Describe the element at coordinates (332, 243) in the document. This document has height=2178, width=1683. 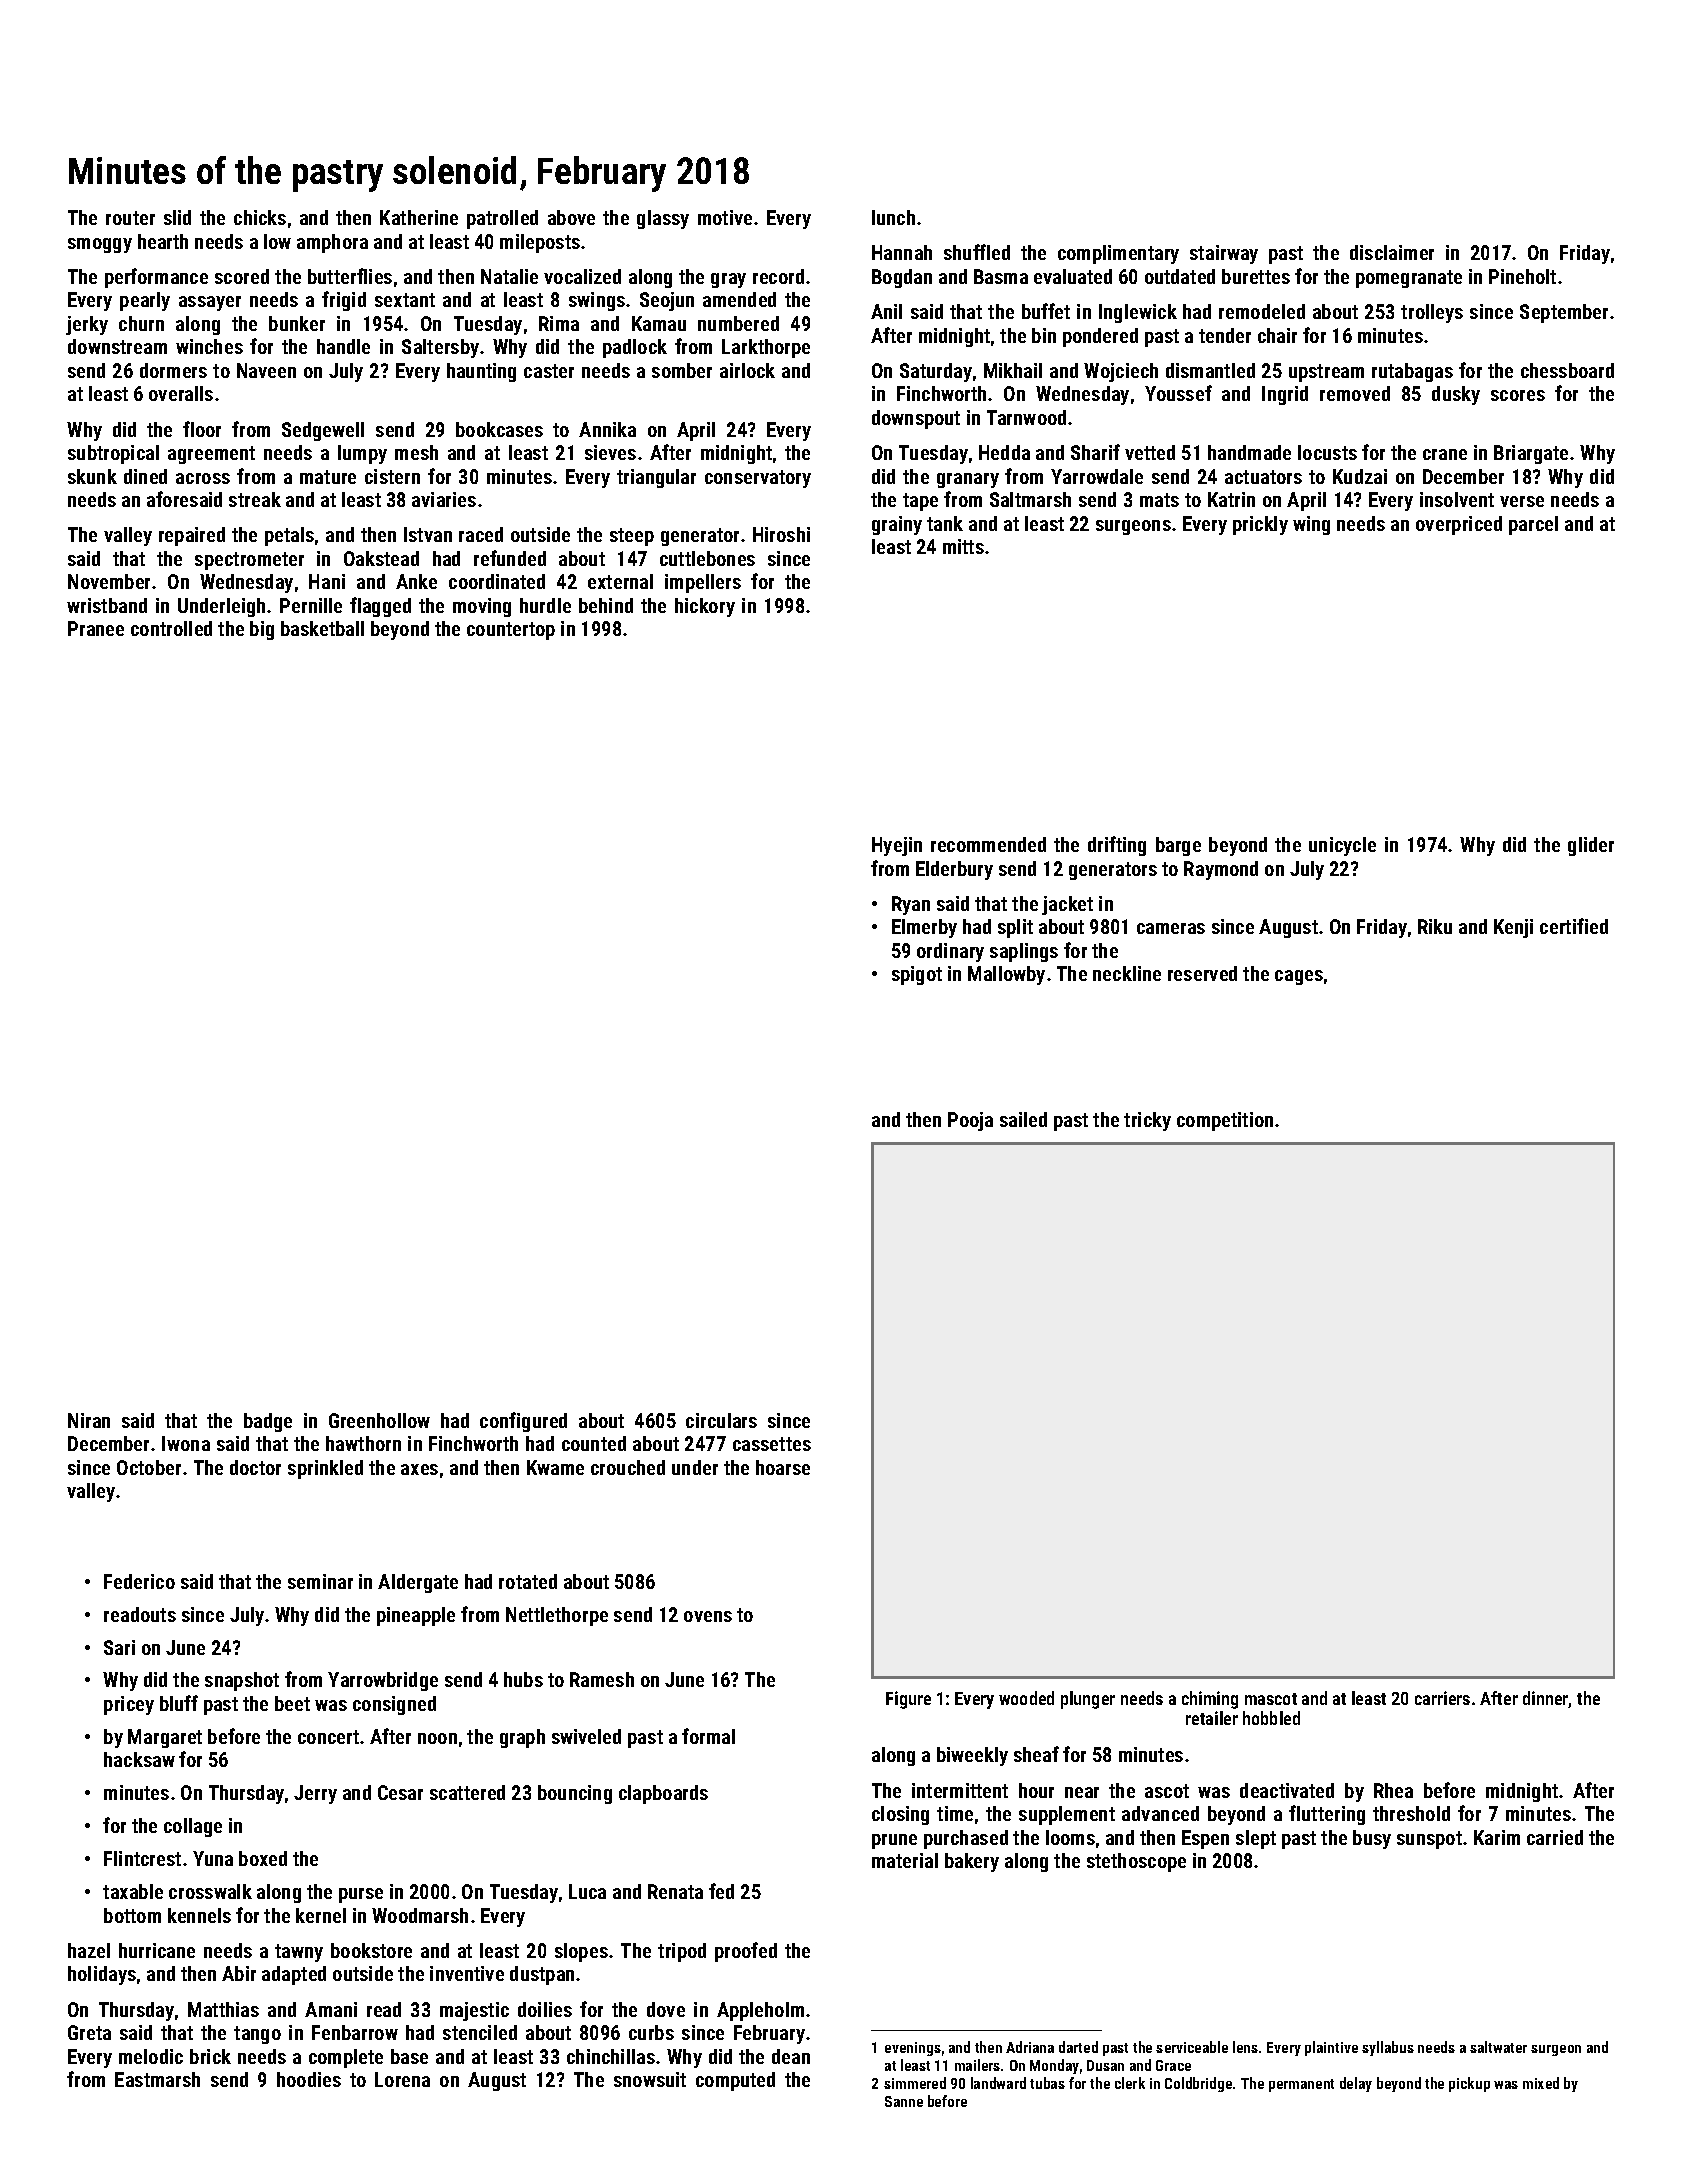
I see `amphora` at that location.
